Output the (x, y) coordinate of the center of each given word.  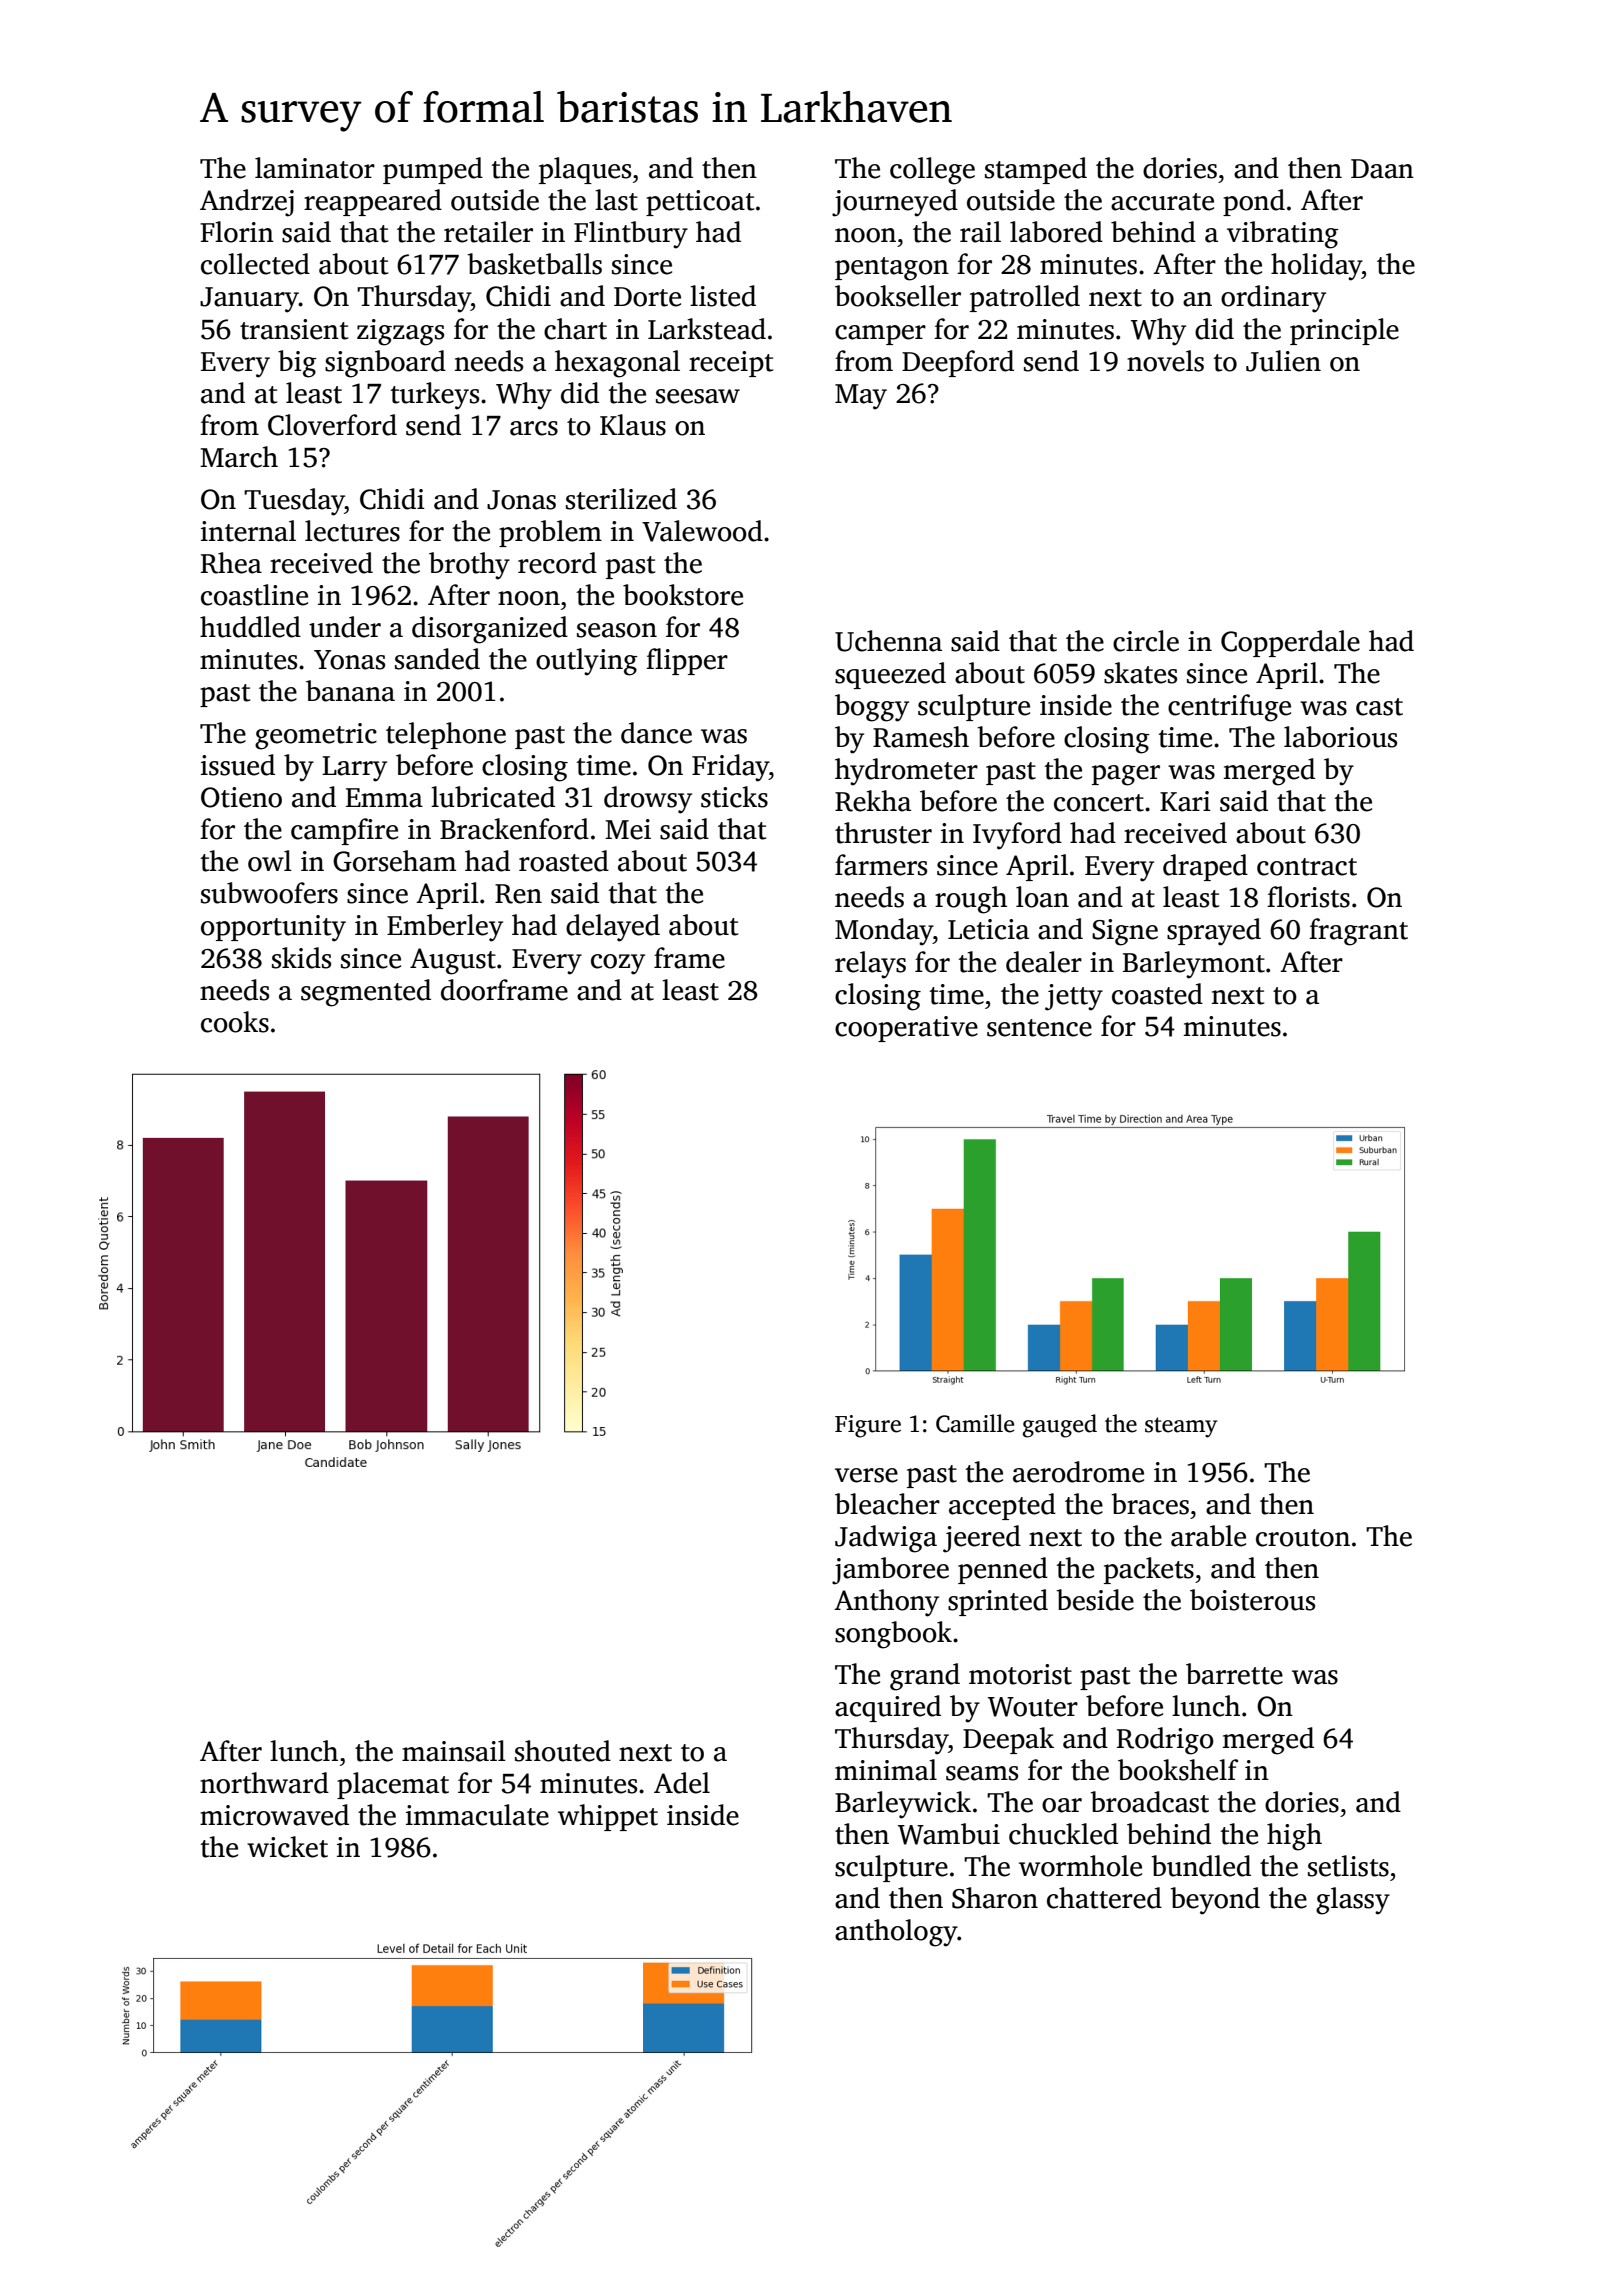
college (932, 171)
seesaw (698, 396)
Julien (1283, 361)
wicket (287, 1847)
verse (866, 1475)
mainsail (454, 1751)
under (345, 627)
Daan (1382, 169)
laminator (315, 168)
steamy (1181, 1427)
